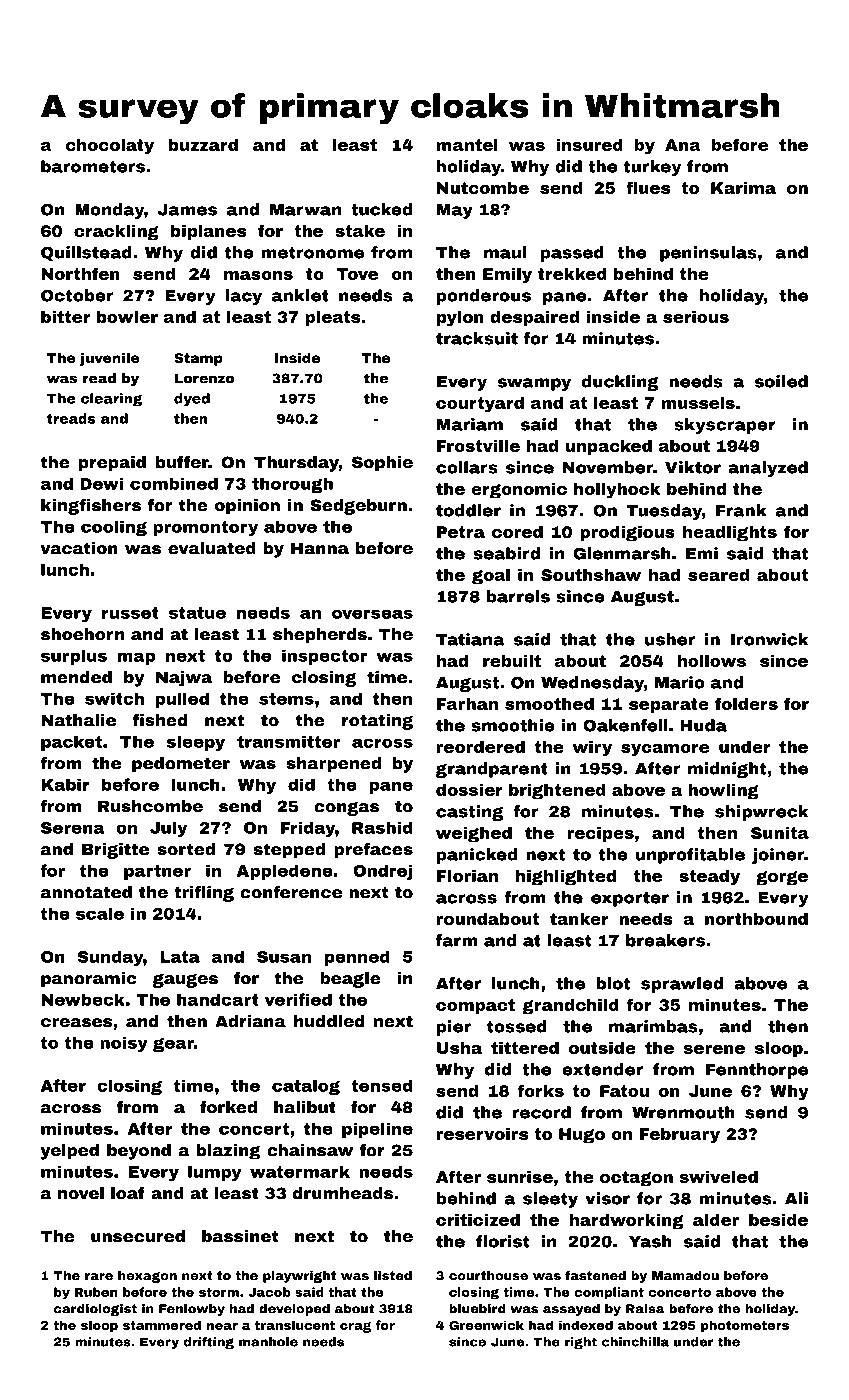 This screenshot has height=1400, width=849. I want to click on howling, so click(723, 792).
